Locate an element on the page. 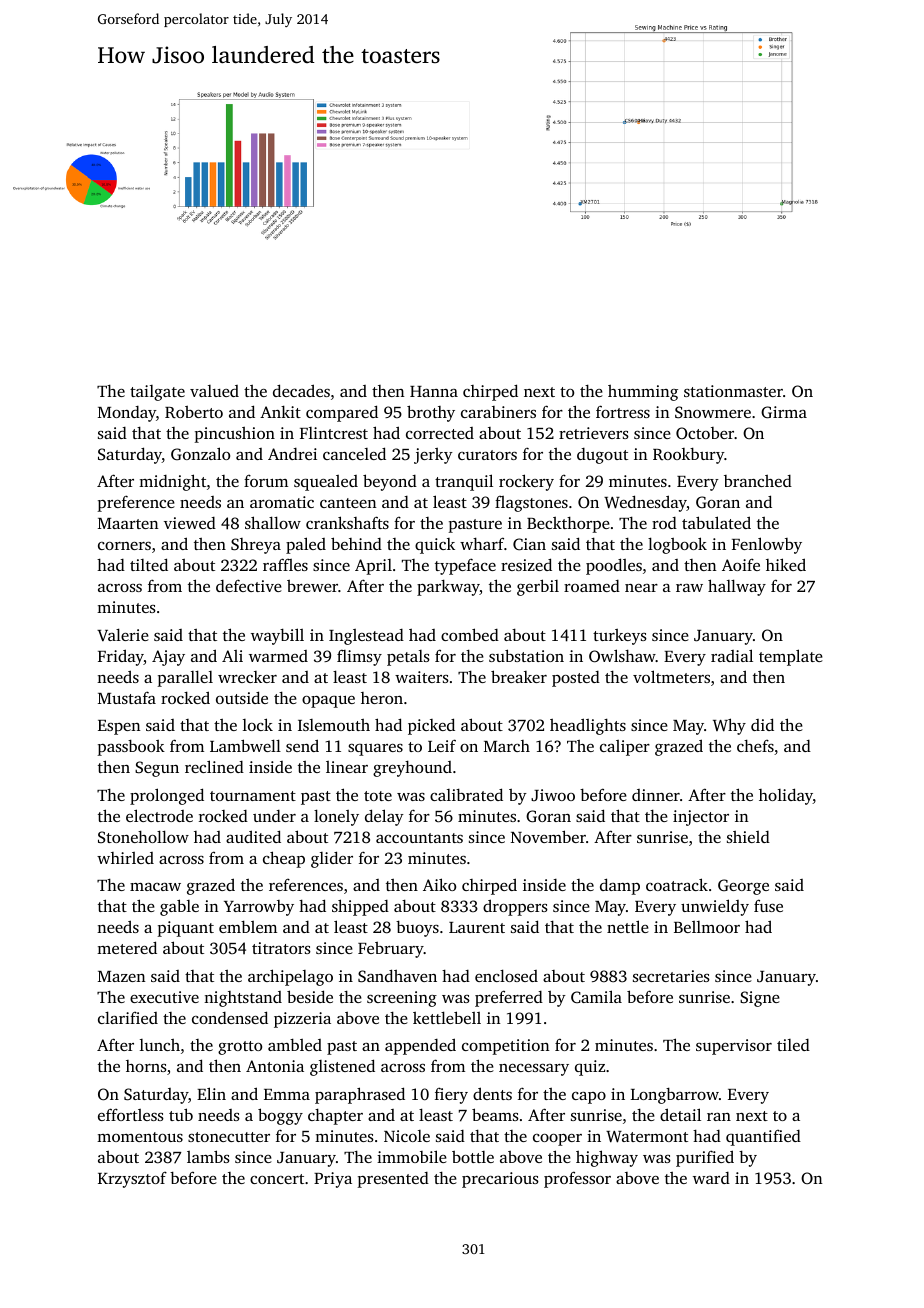 The height and width of the page is (1308, 924). branched is located at coordinates (758, 481).
